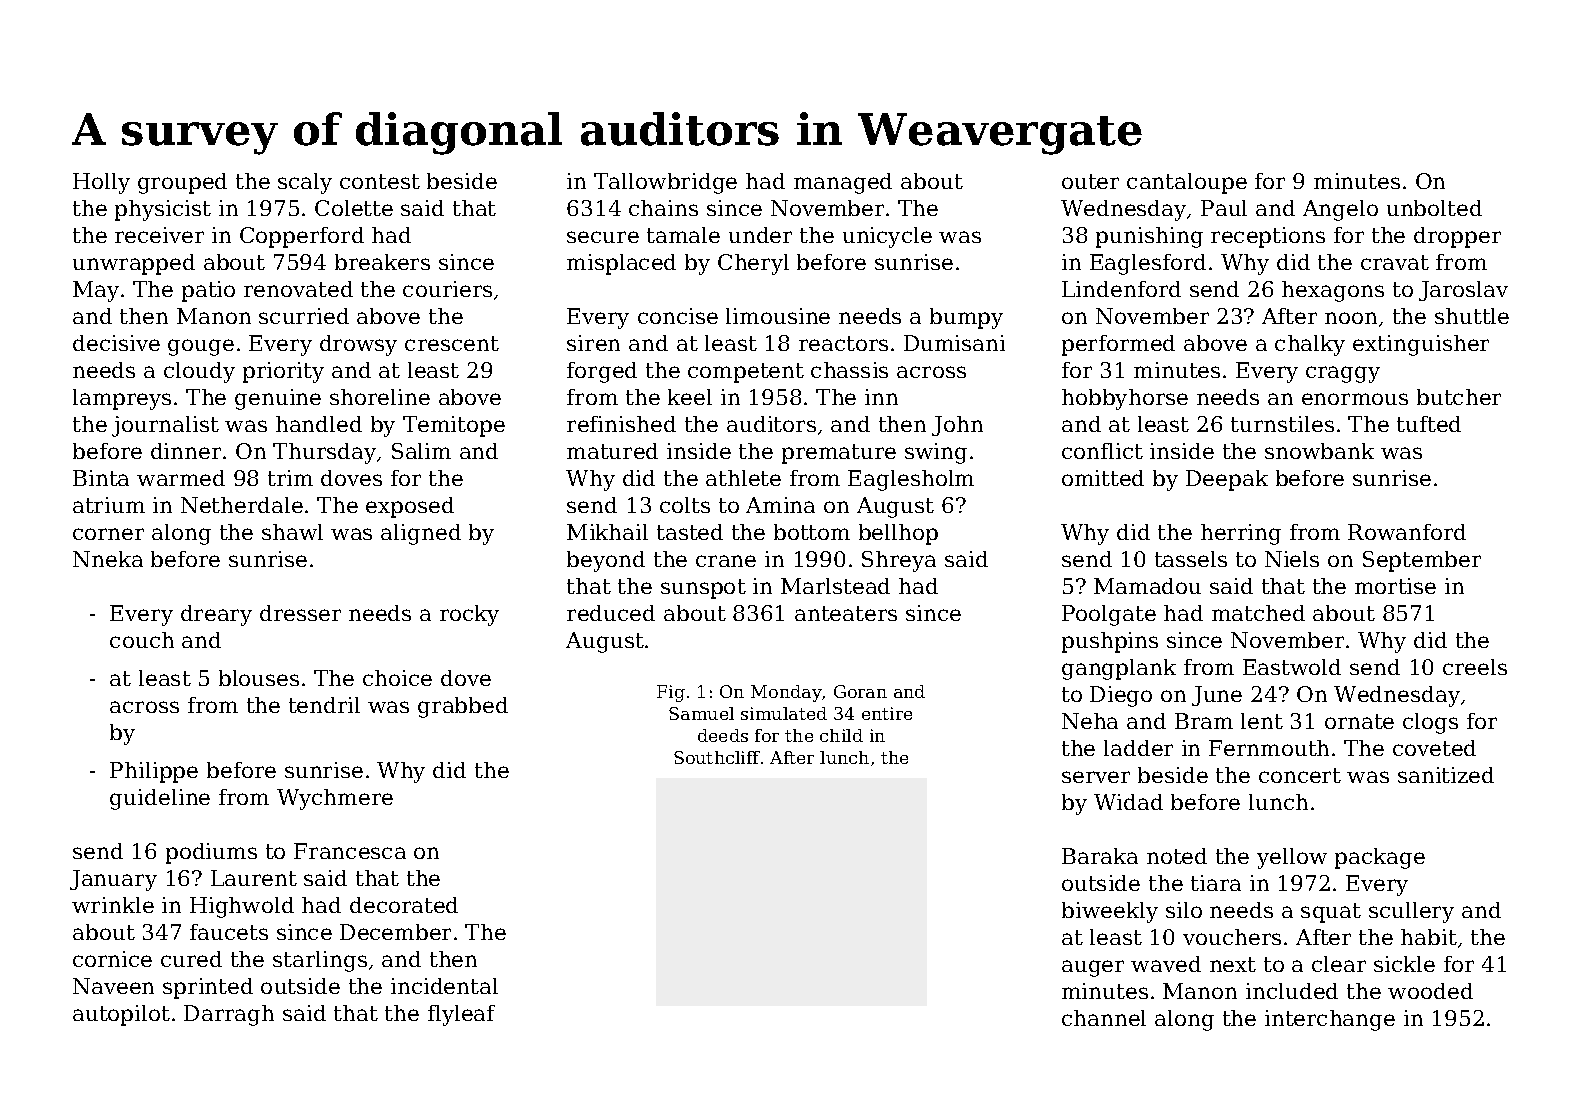 This screenshot has width=1583, height=1119. I want to click on shuttle, so click(1472, 316).
